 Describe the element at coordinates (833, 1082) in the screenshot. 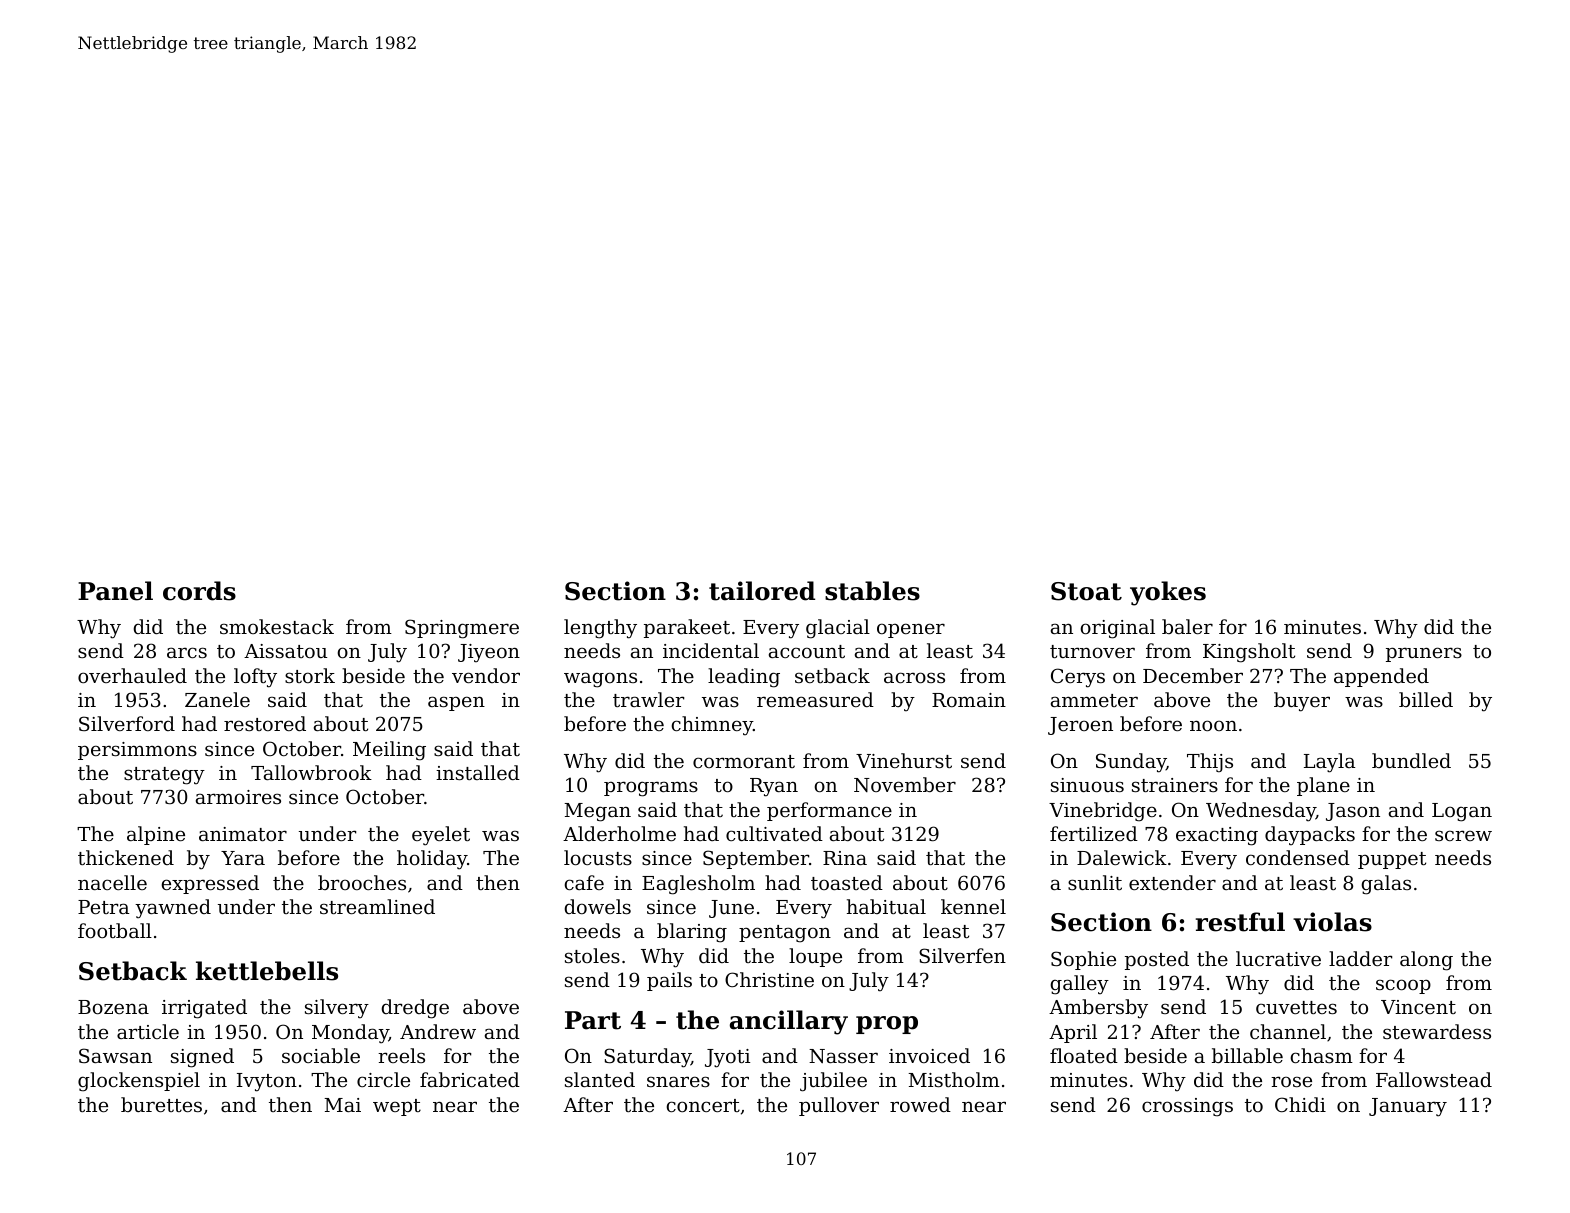

I see `jubilee` at that location.
